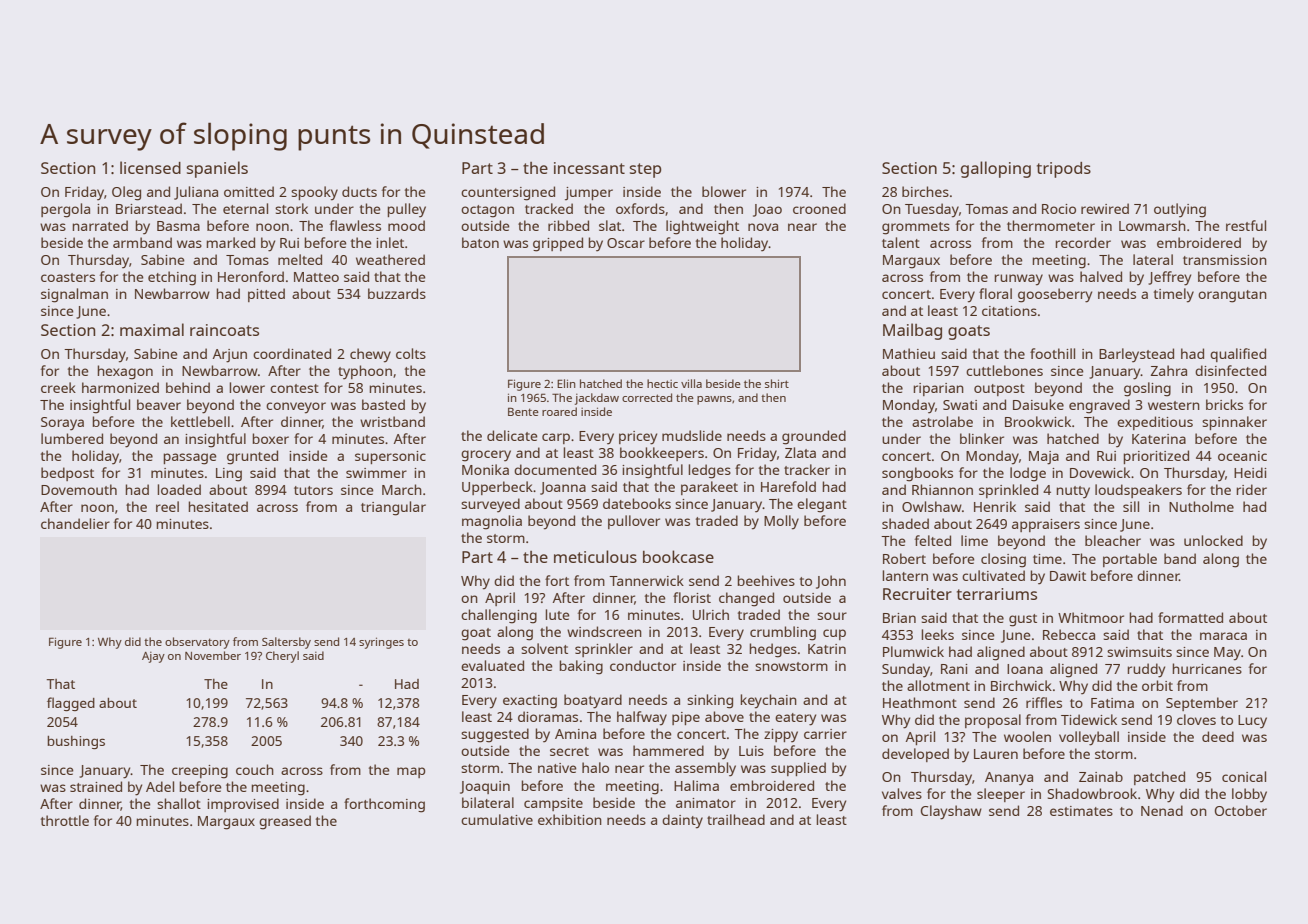  Describe the element at coordinates (74, 295) in the page. I see `signalman` at that location.
